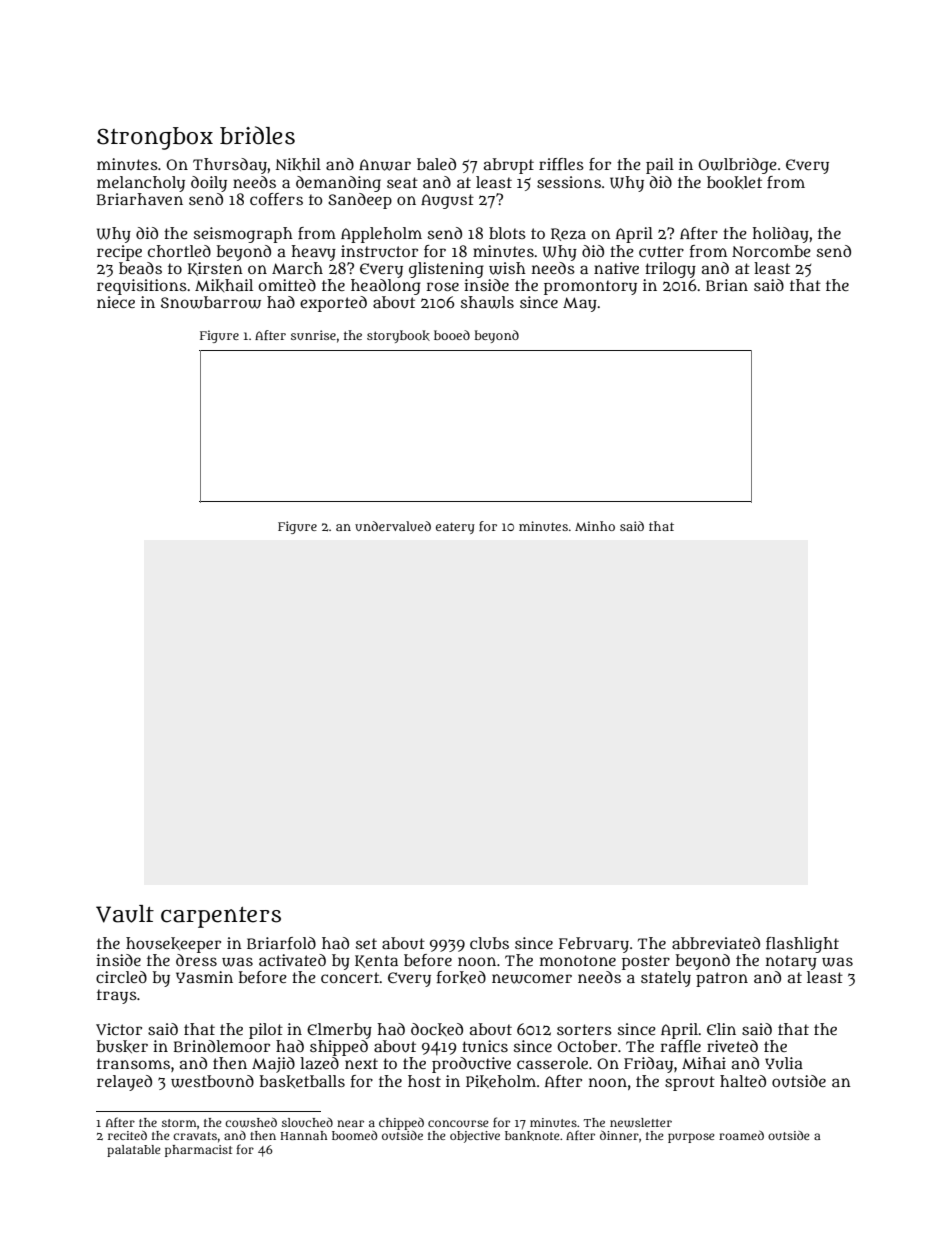  What do you see at coordinates (561, 164) in the screenshot?
I see `riffles` at bounding box center [561, 164].
